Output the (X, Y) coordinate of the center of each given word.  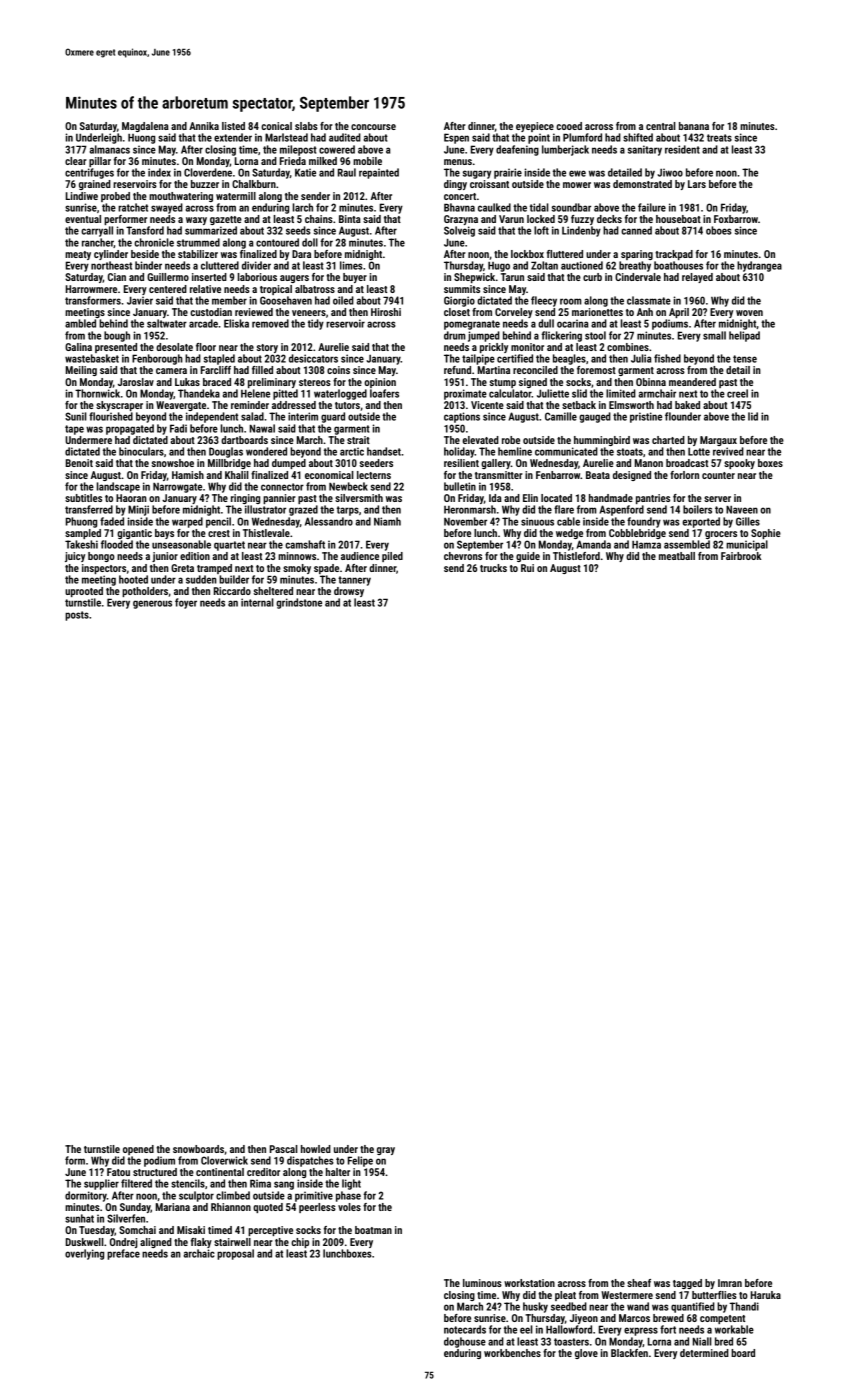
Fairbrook (741, 556)
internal (257, 602)
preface (123, 1254)
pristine (646, 417)
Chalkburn (254, 184)
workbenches (512, 1353)
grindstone (299, 603)
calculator (510, 393)
